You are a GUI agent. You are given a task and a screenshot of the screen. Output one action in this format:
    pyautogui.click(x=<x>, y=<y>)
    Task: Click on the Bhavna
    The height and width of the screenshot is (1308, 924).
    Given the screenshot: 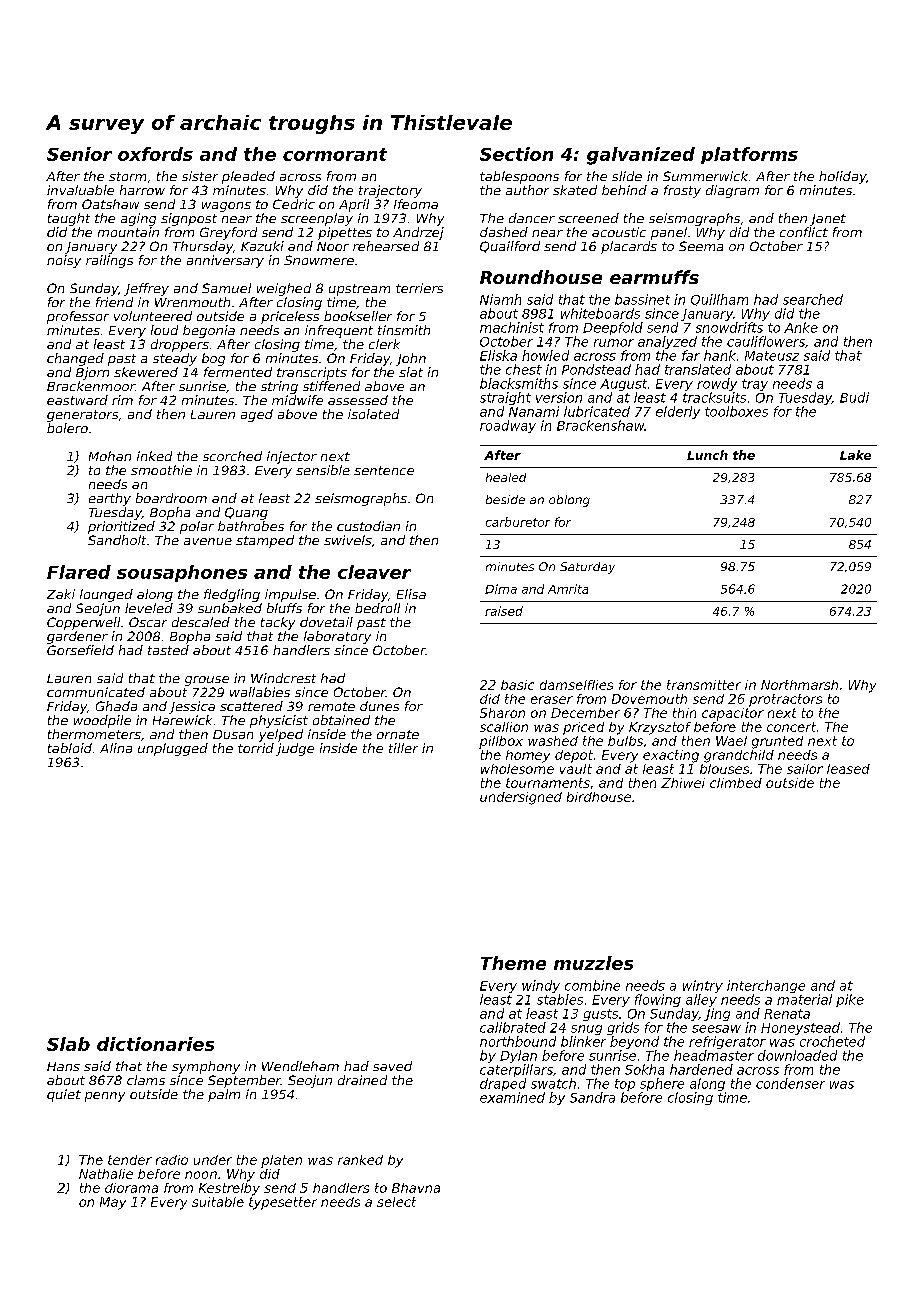 What is the action you would take?
    pyautogui.click(x=416, y=1188)
